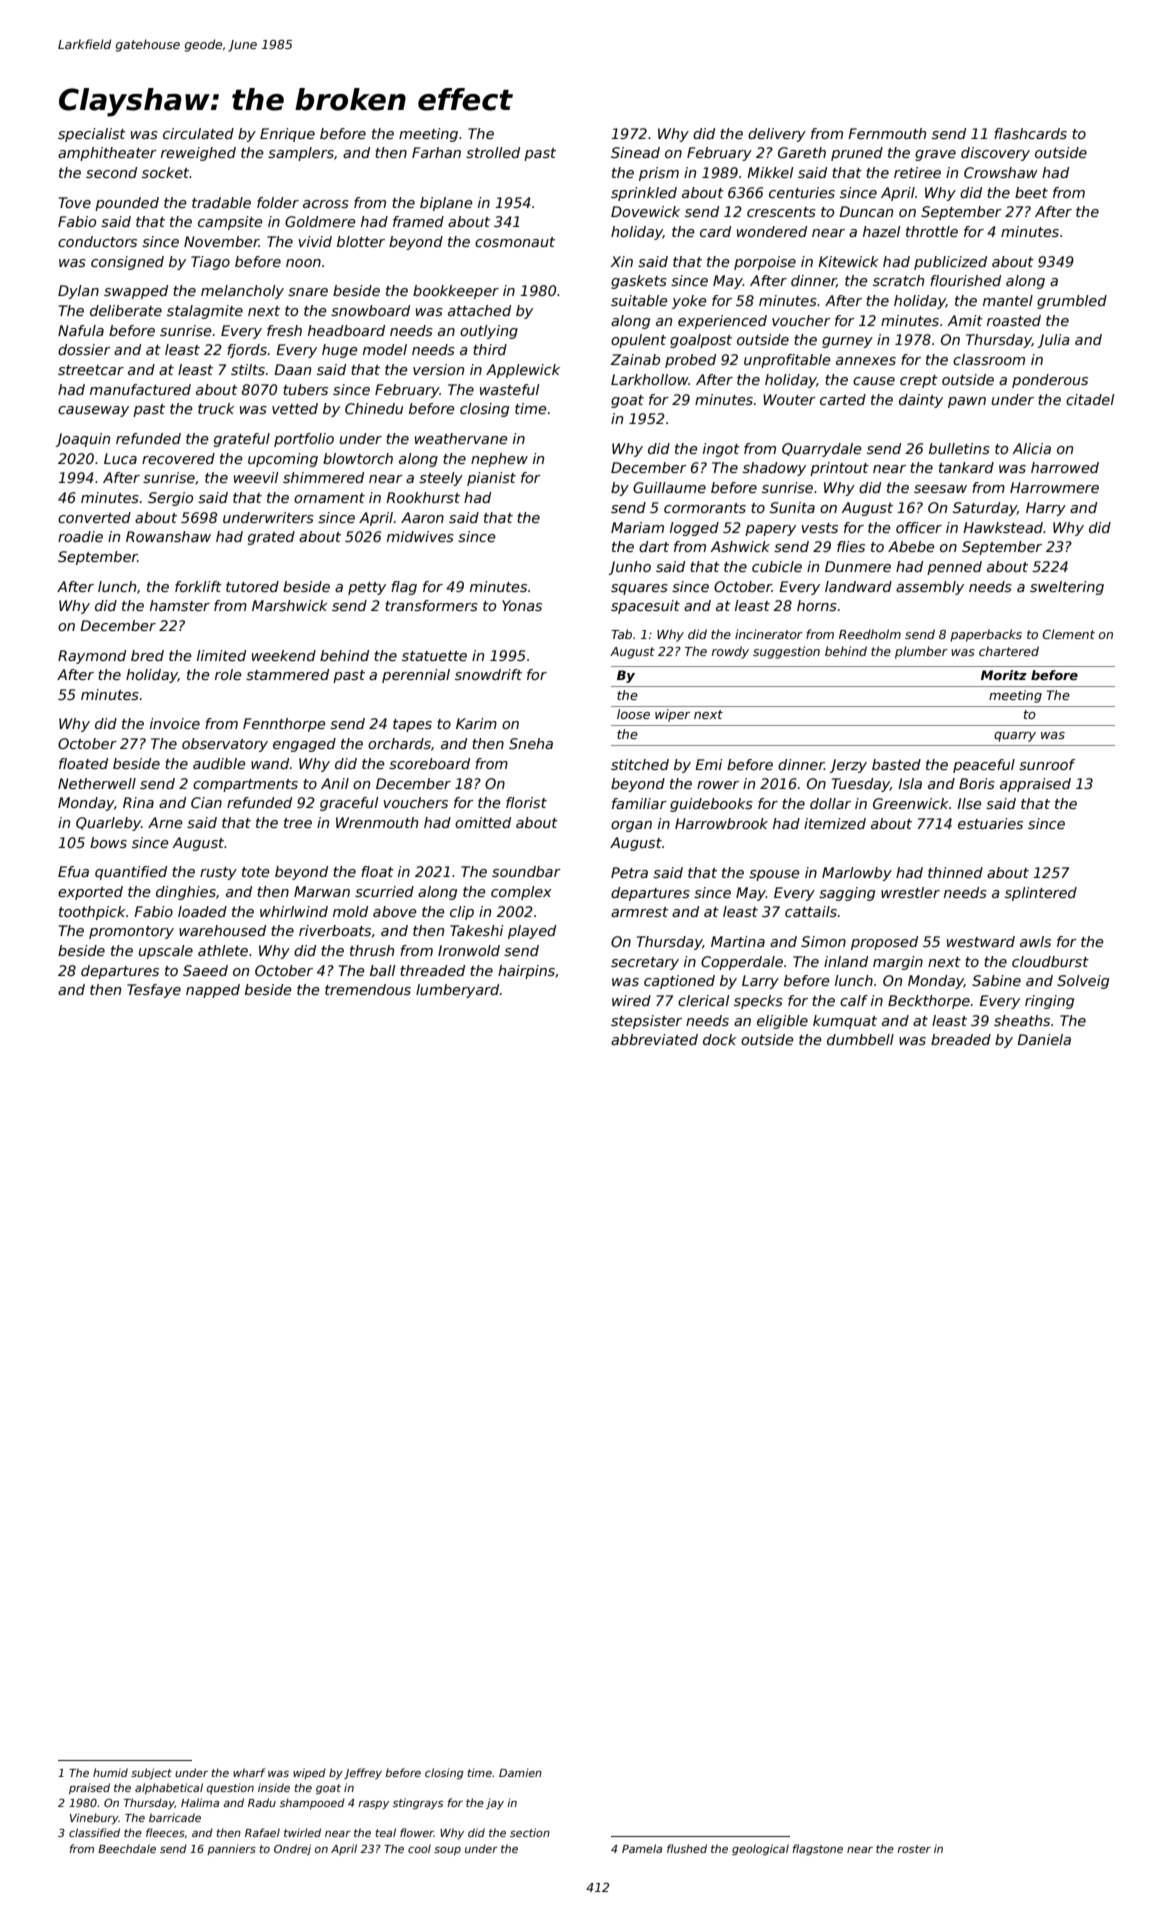 This document has height=1932, width=1173. I want to click on Damien, so click(520, 1772).
